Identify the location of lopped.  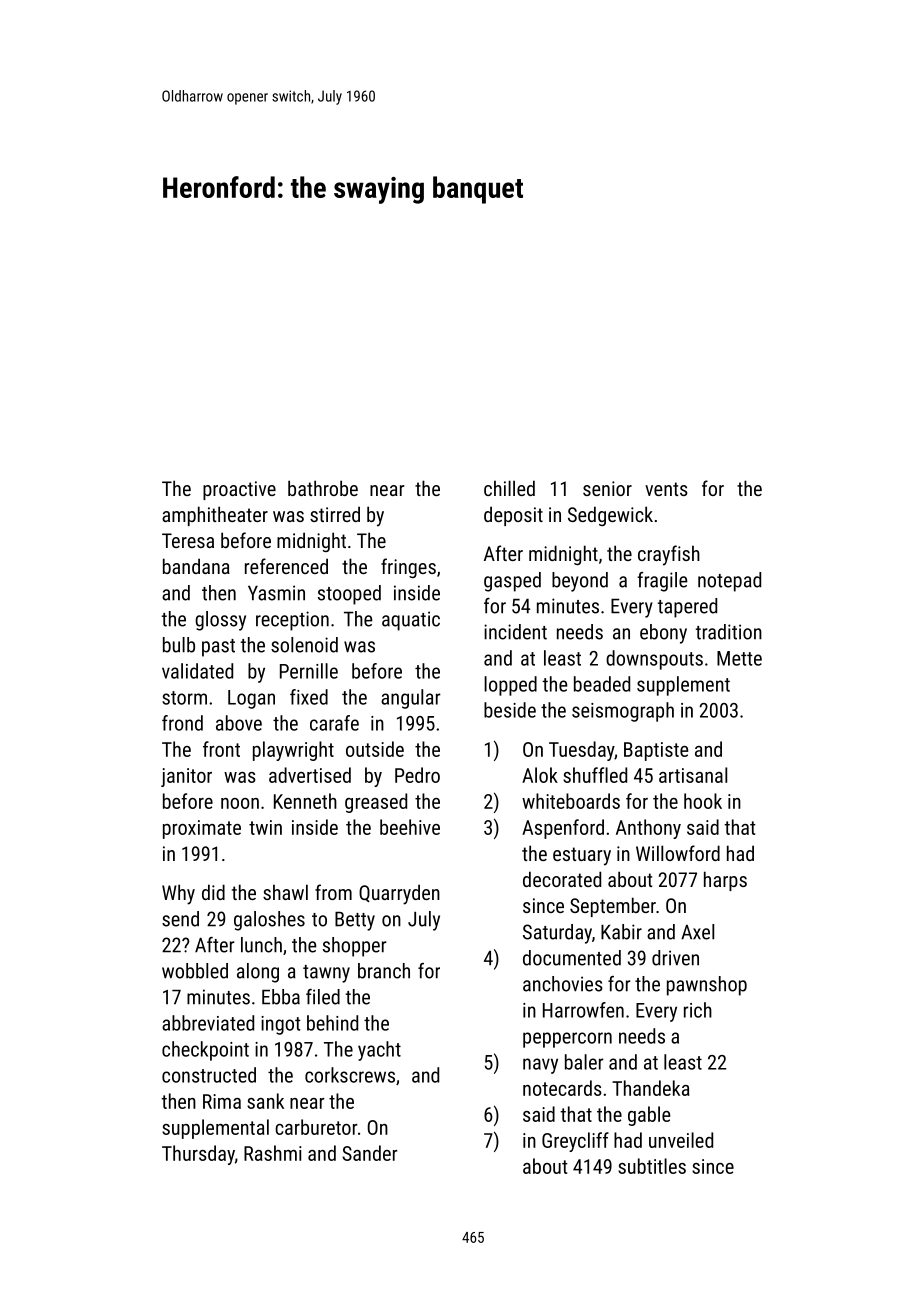
(510, 686).
